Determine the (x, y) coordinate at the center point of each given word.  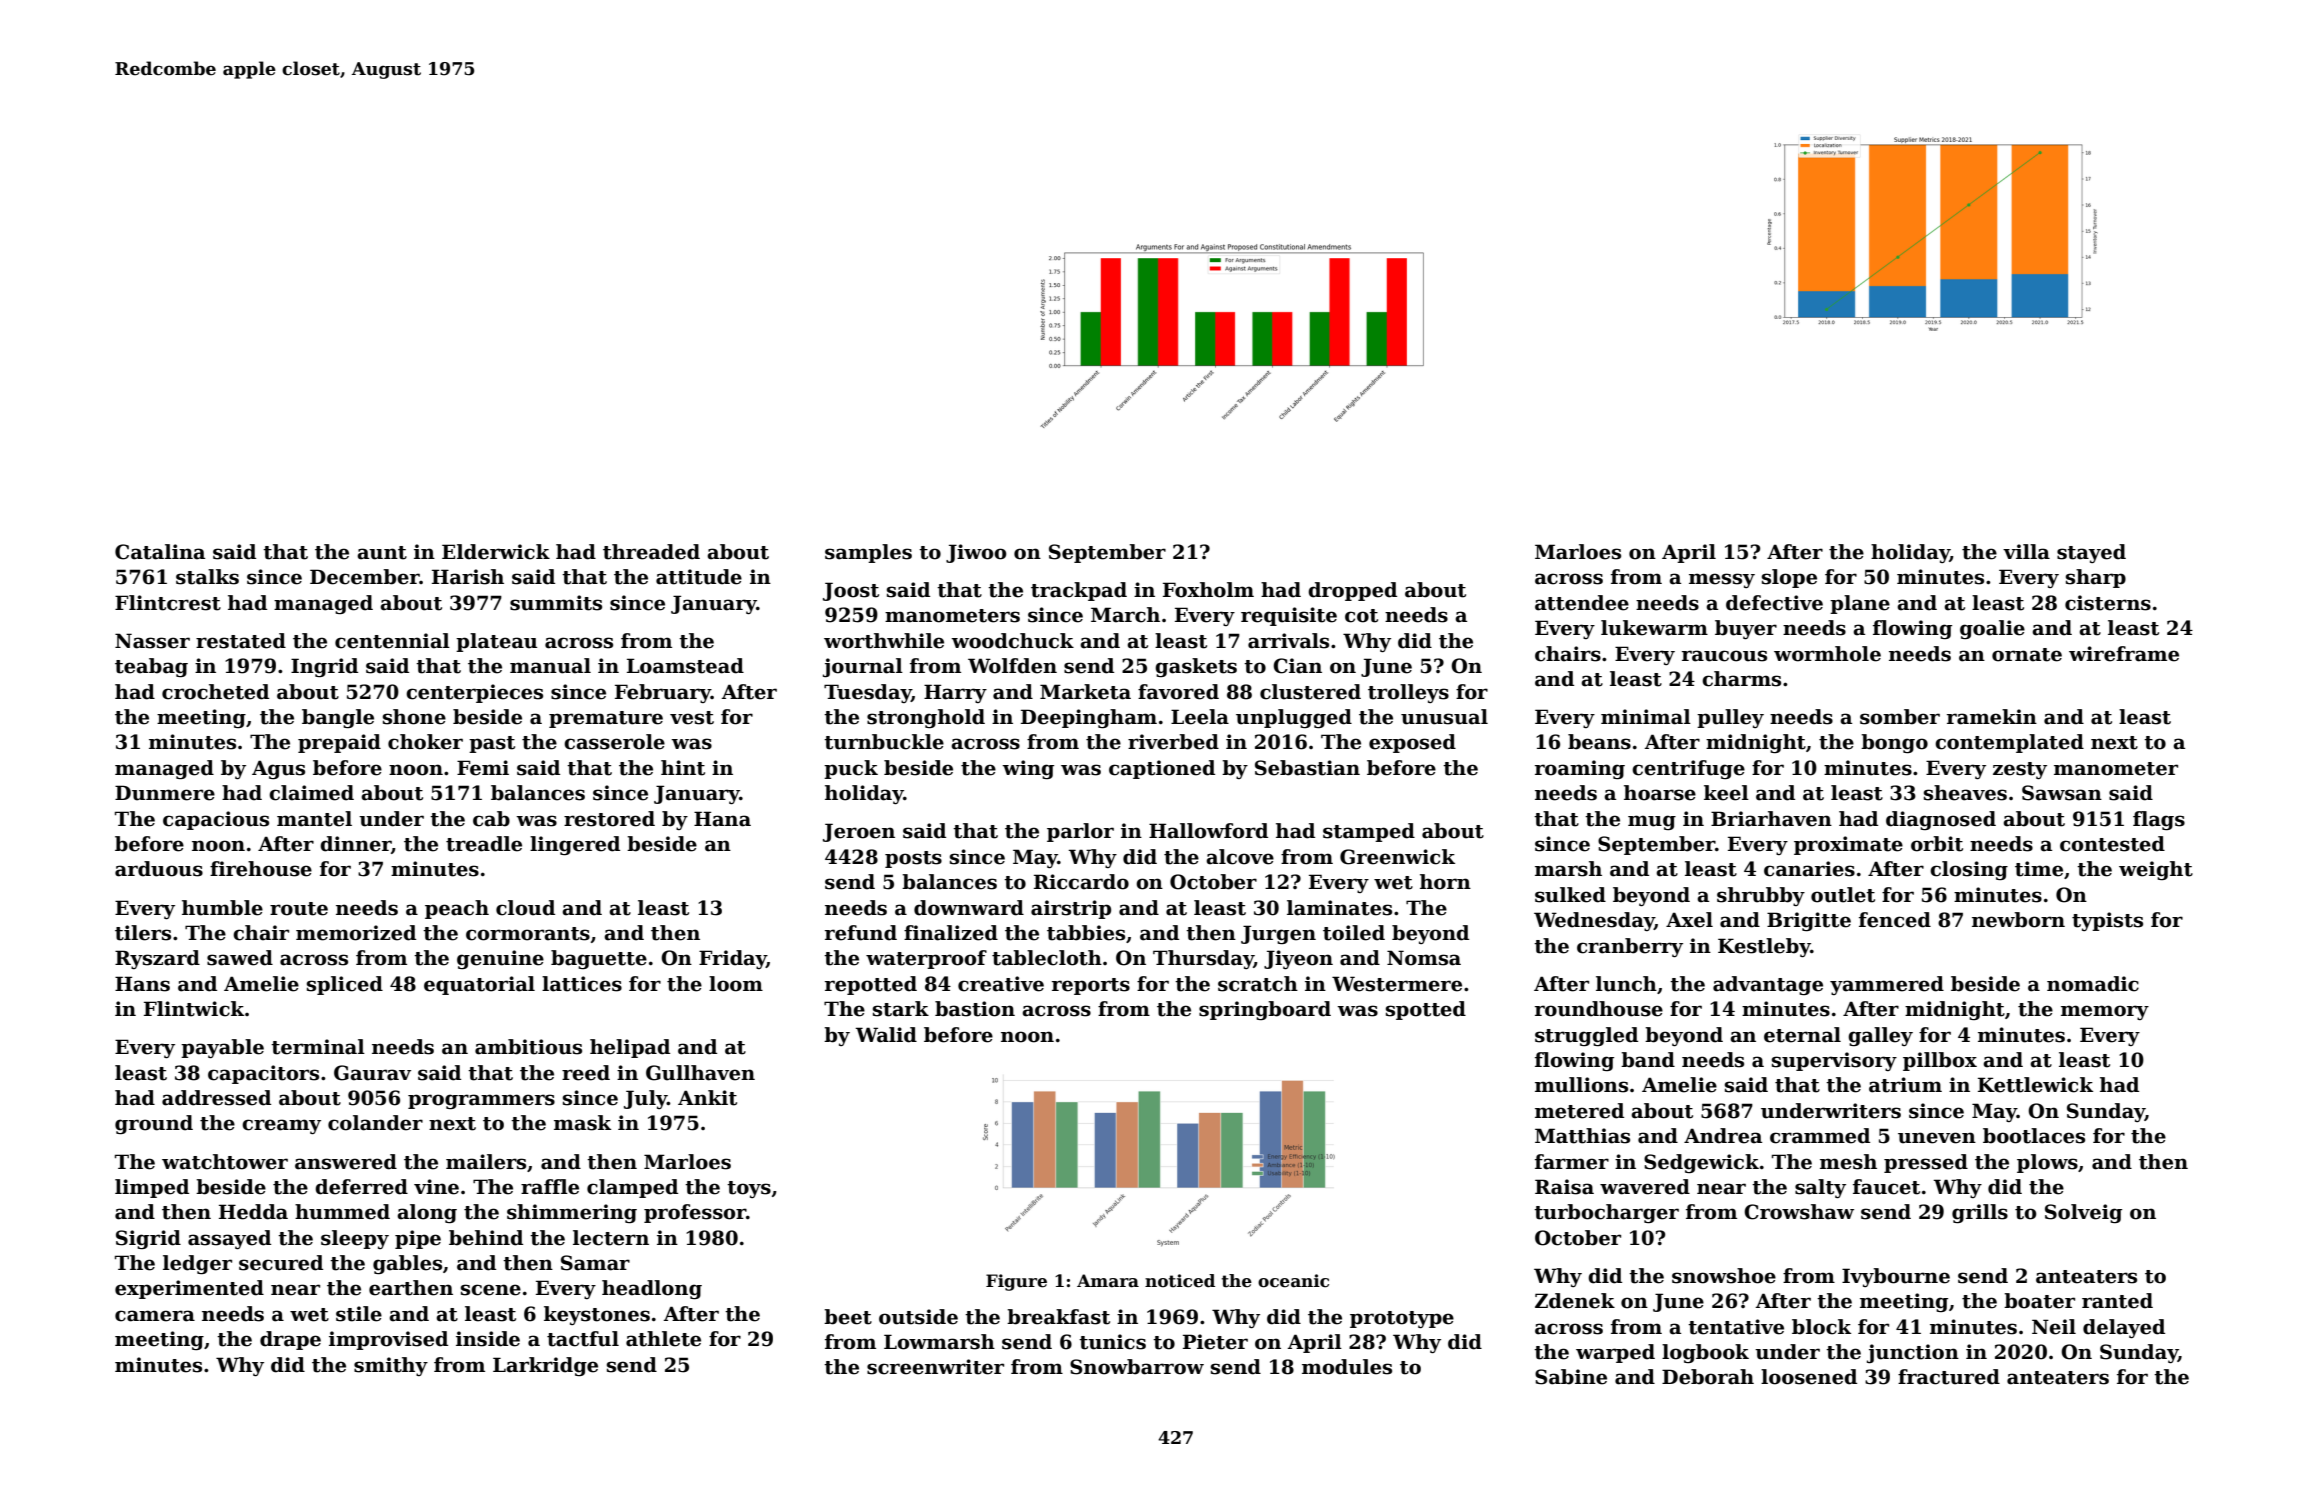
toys (749, 1189)
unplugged (1294, 718)
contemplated (2009, 743)
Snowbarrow (1137, 1367)
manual (550, 666)
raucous (1724, 656)
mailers (486, 1162)
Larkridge (545, 1366)
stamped (1369, 832)
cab (491, 819)
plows (2047, 1163)
